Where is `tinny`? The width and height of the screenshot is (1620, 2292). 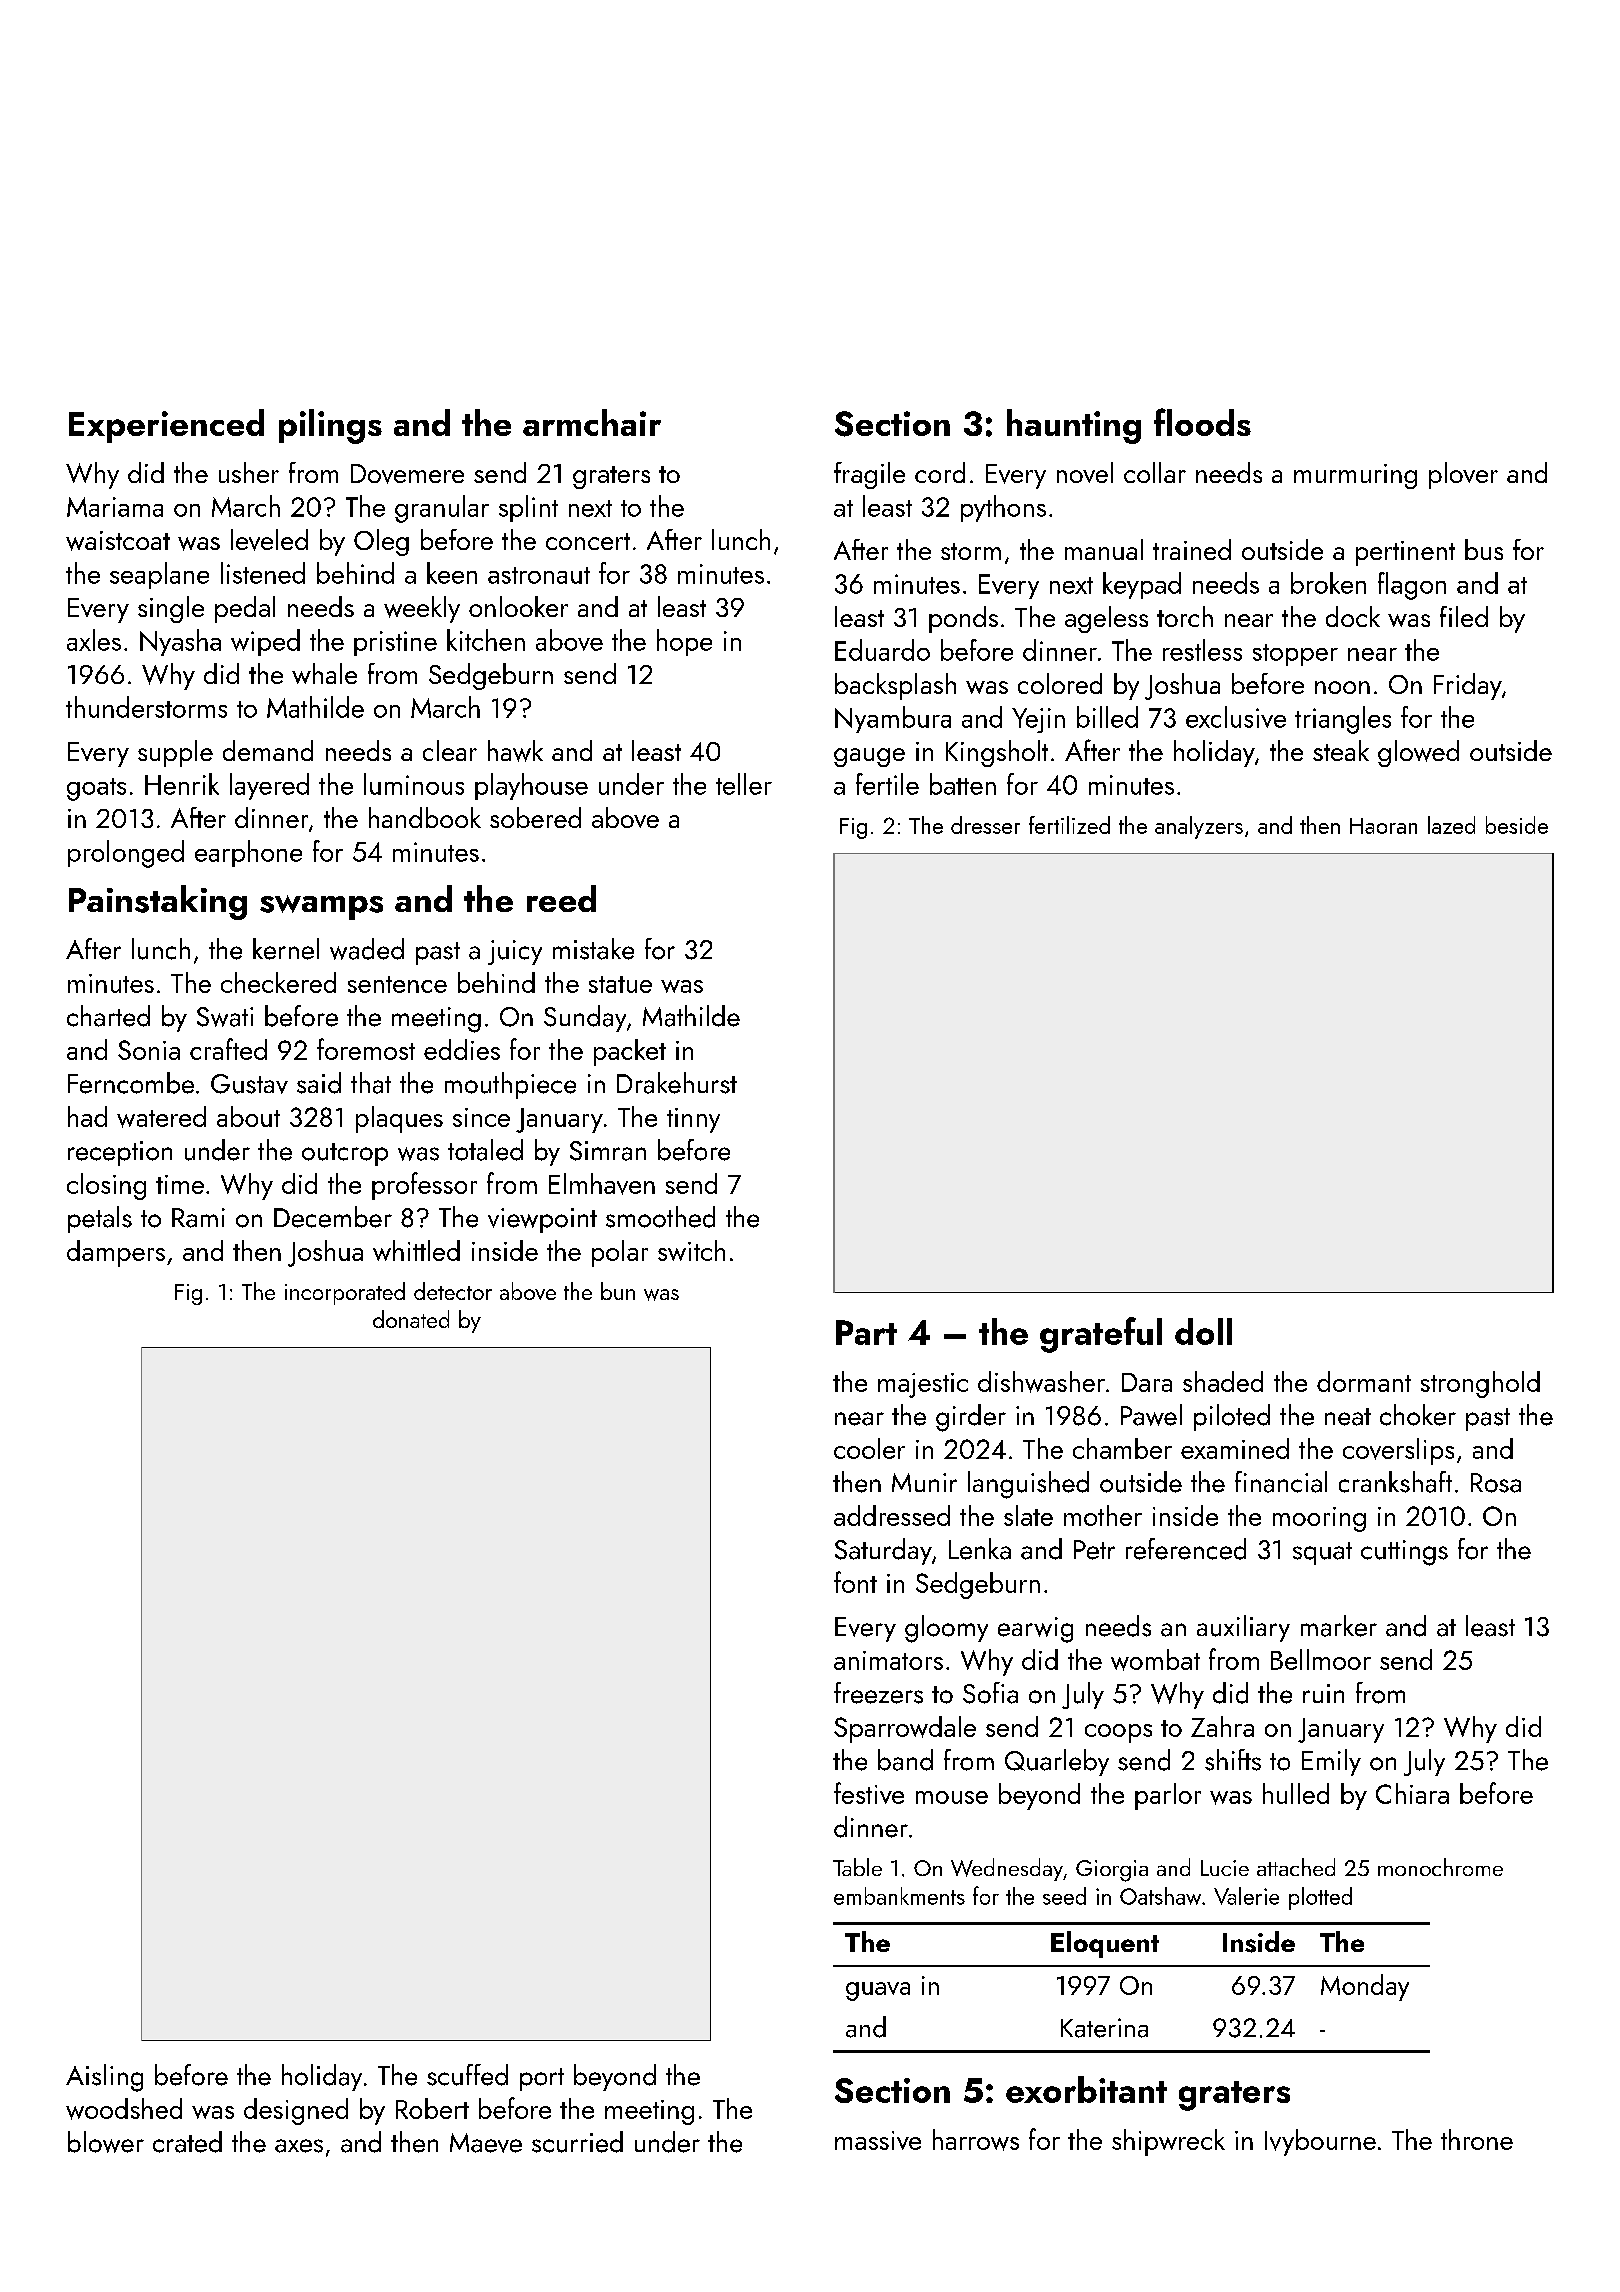
tinny is located at coordinates (693, 1120).
